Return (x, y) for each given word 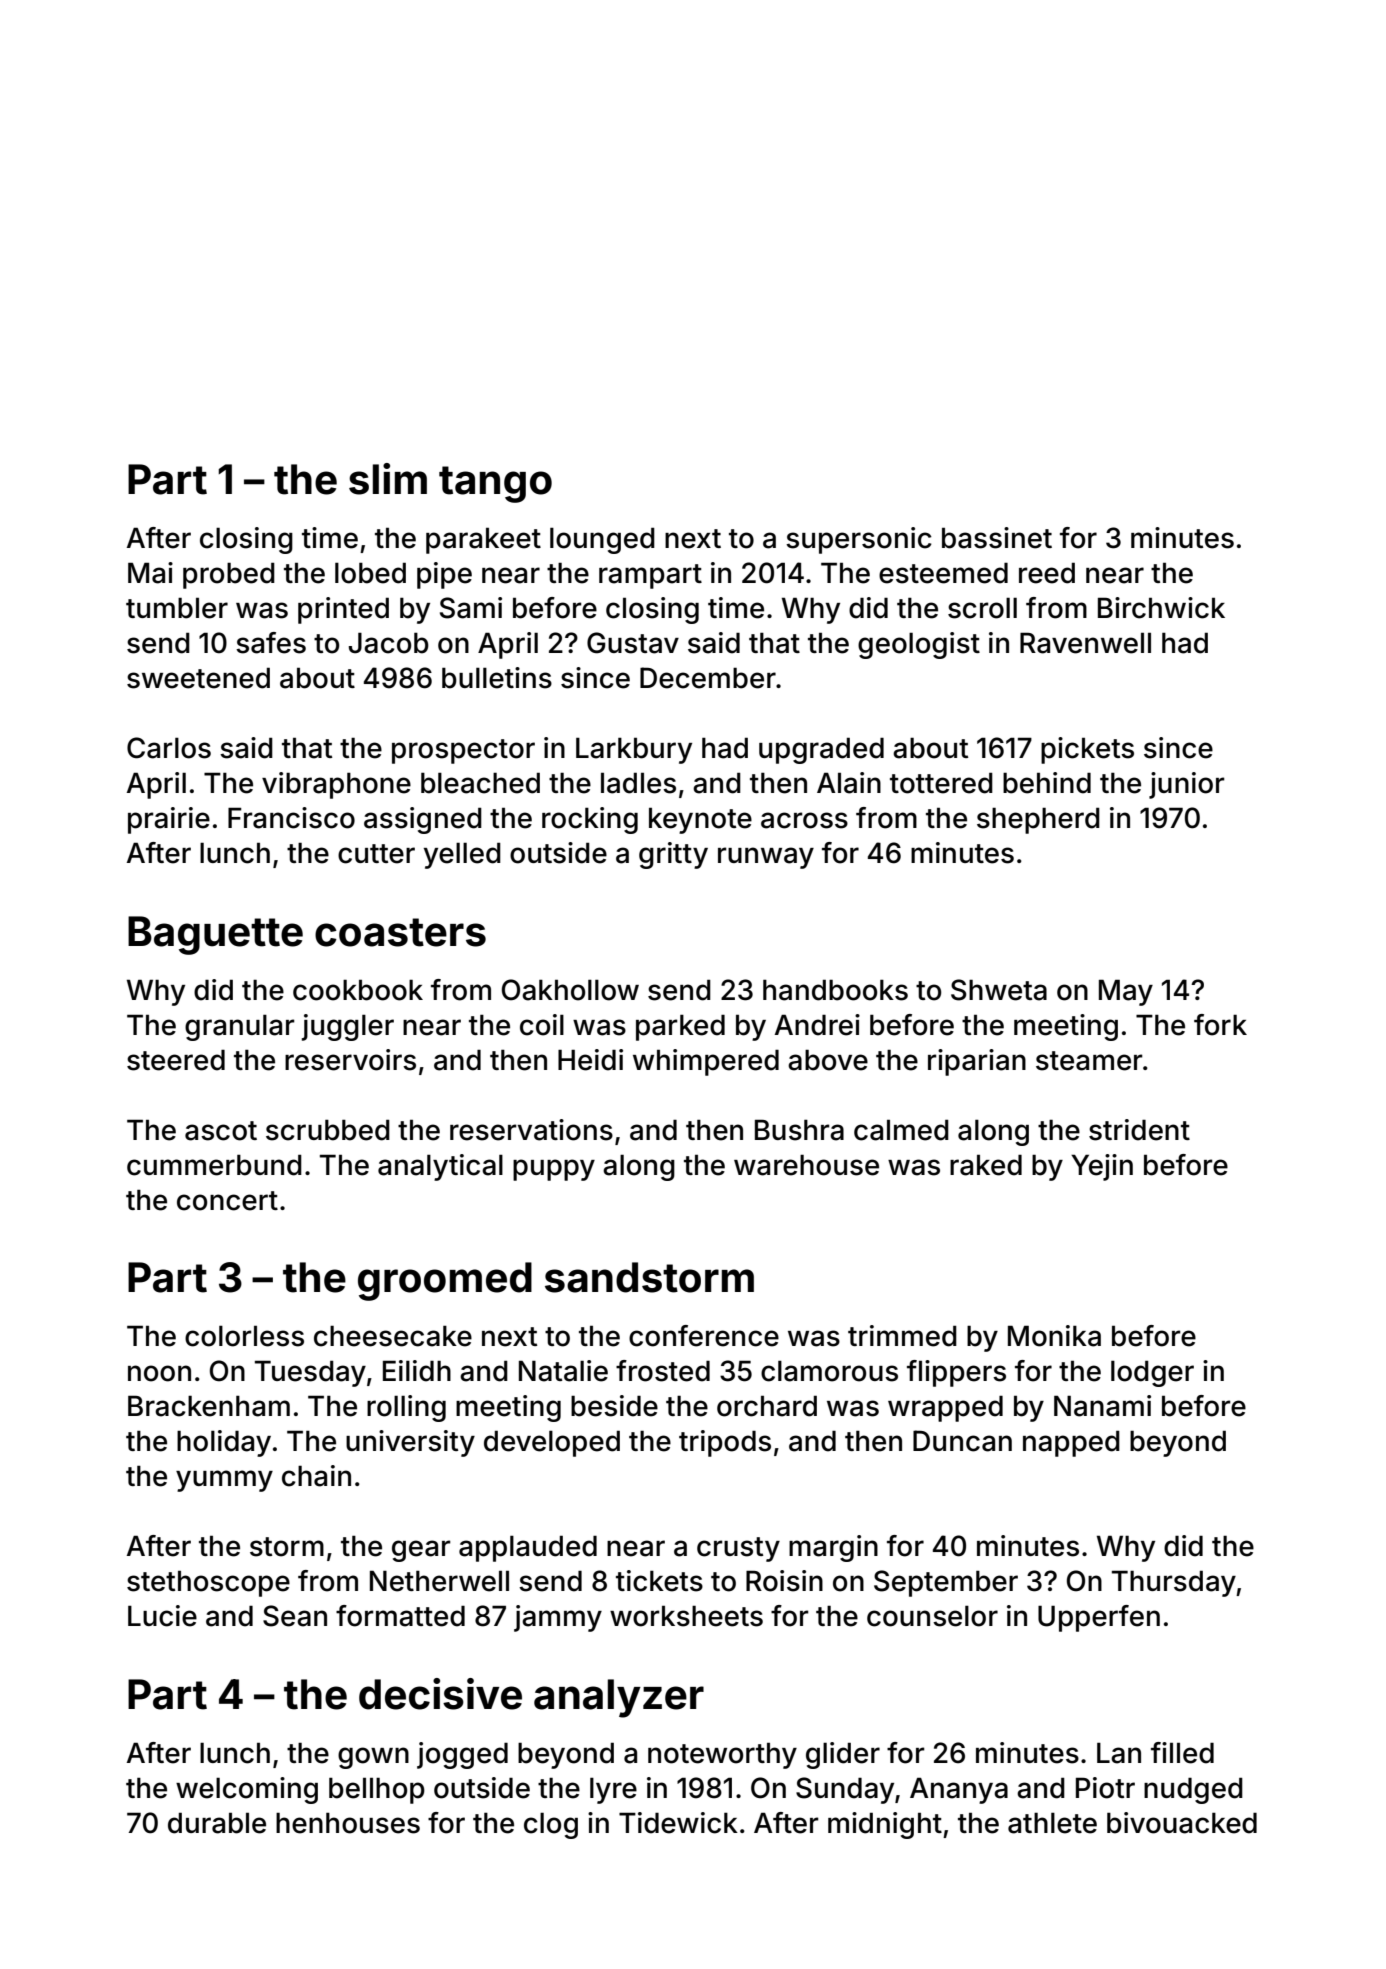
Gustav (633, 643)
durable (217, 1823)
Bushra (799, 1130)
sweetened (198, 678)
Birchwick (1161, 608)
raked (986, 1165)
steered (176, 1060)
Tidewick (678, 1823)
